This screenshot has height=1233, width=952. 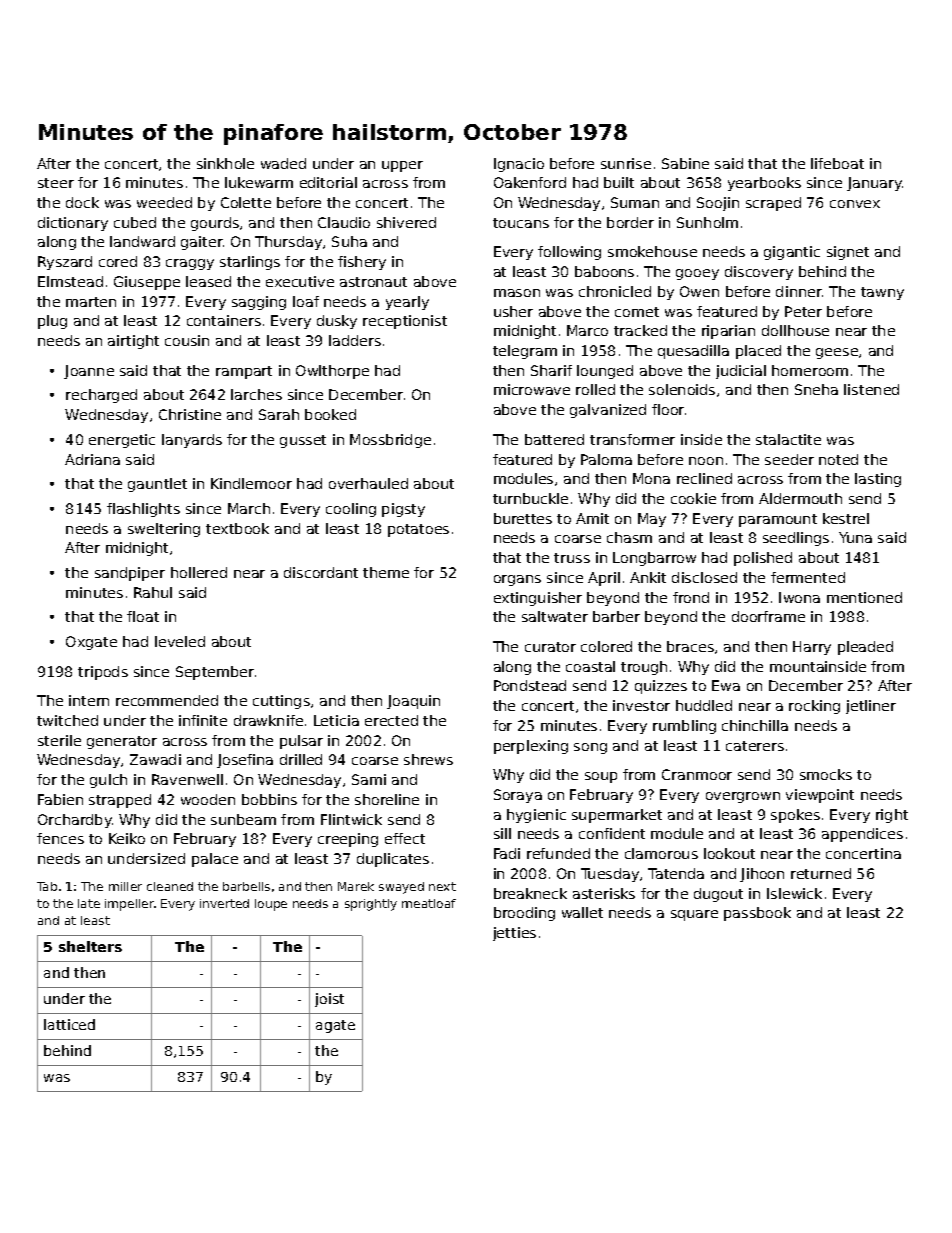 I want to click on agate, so click(x=335, y=1026).
